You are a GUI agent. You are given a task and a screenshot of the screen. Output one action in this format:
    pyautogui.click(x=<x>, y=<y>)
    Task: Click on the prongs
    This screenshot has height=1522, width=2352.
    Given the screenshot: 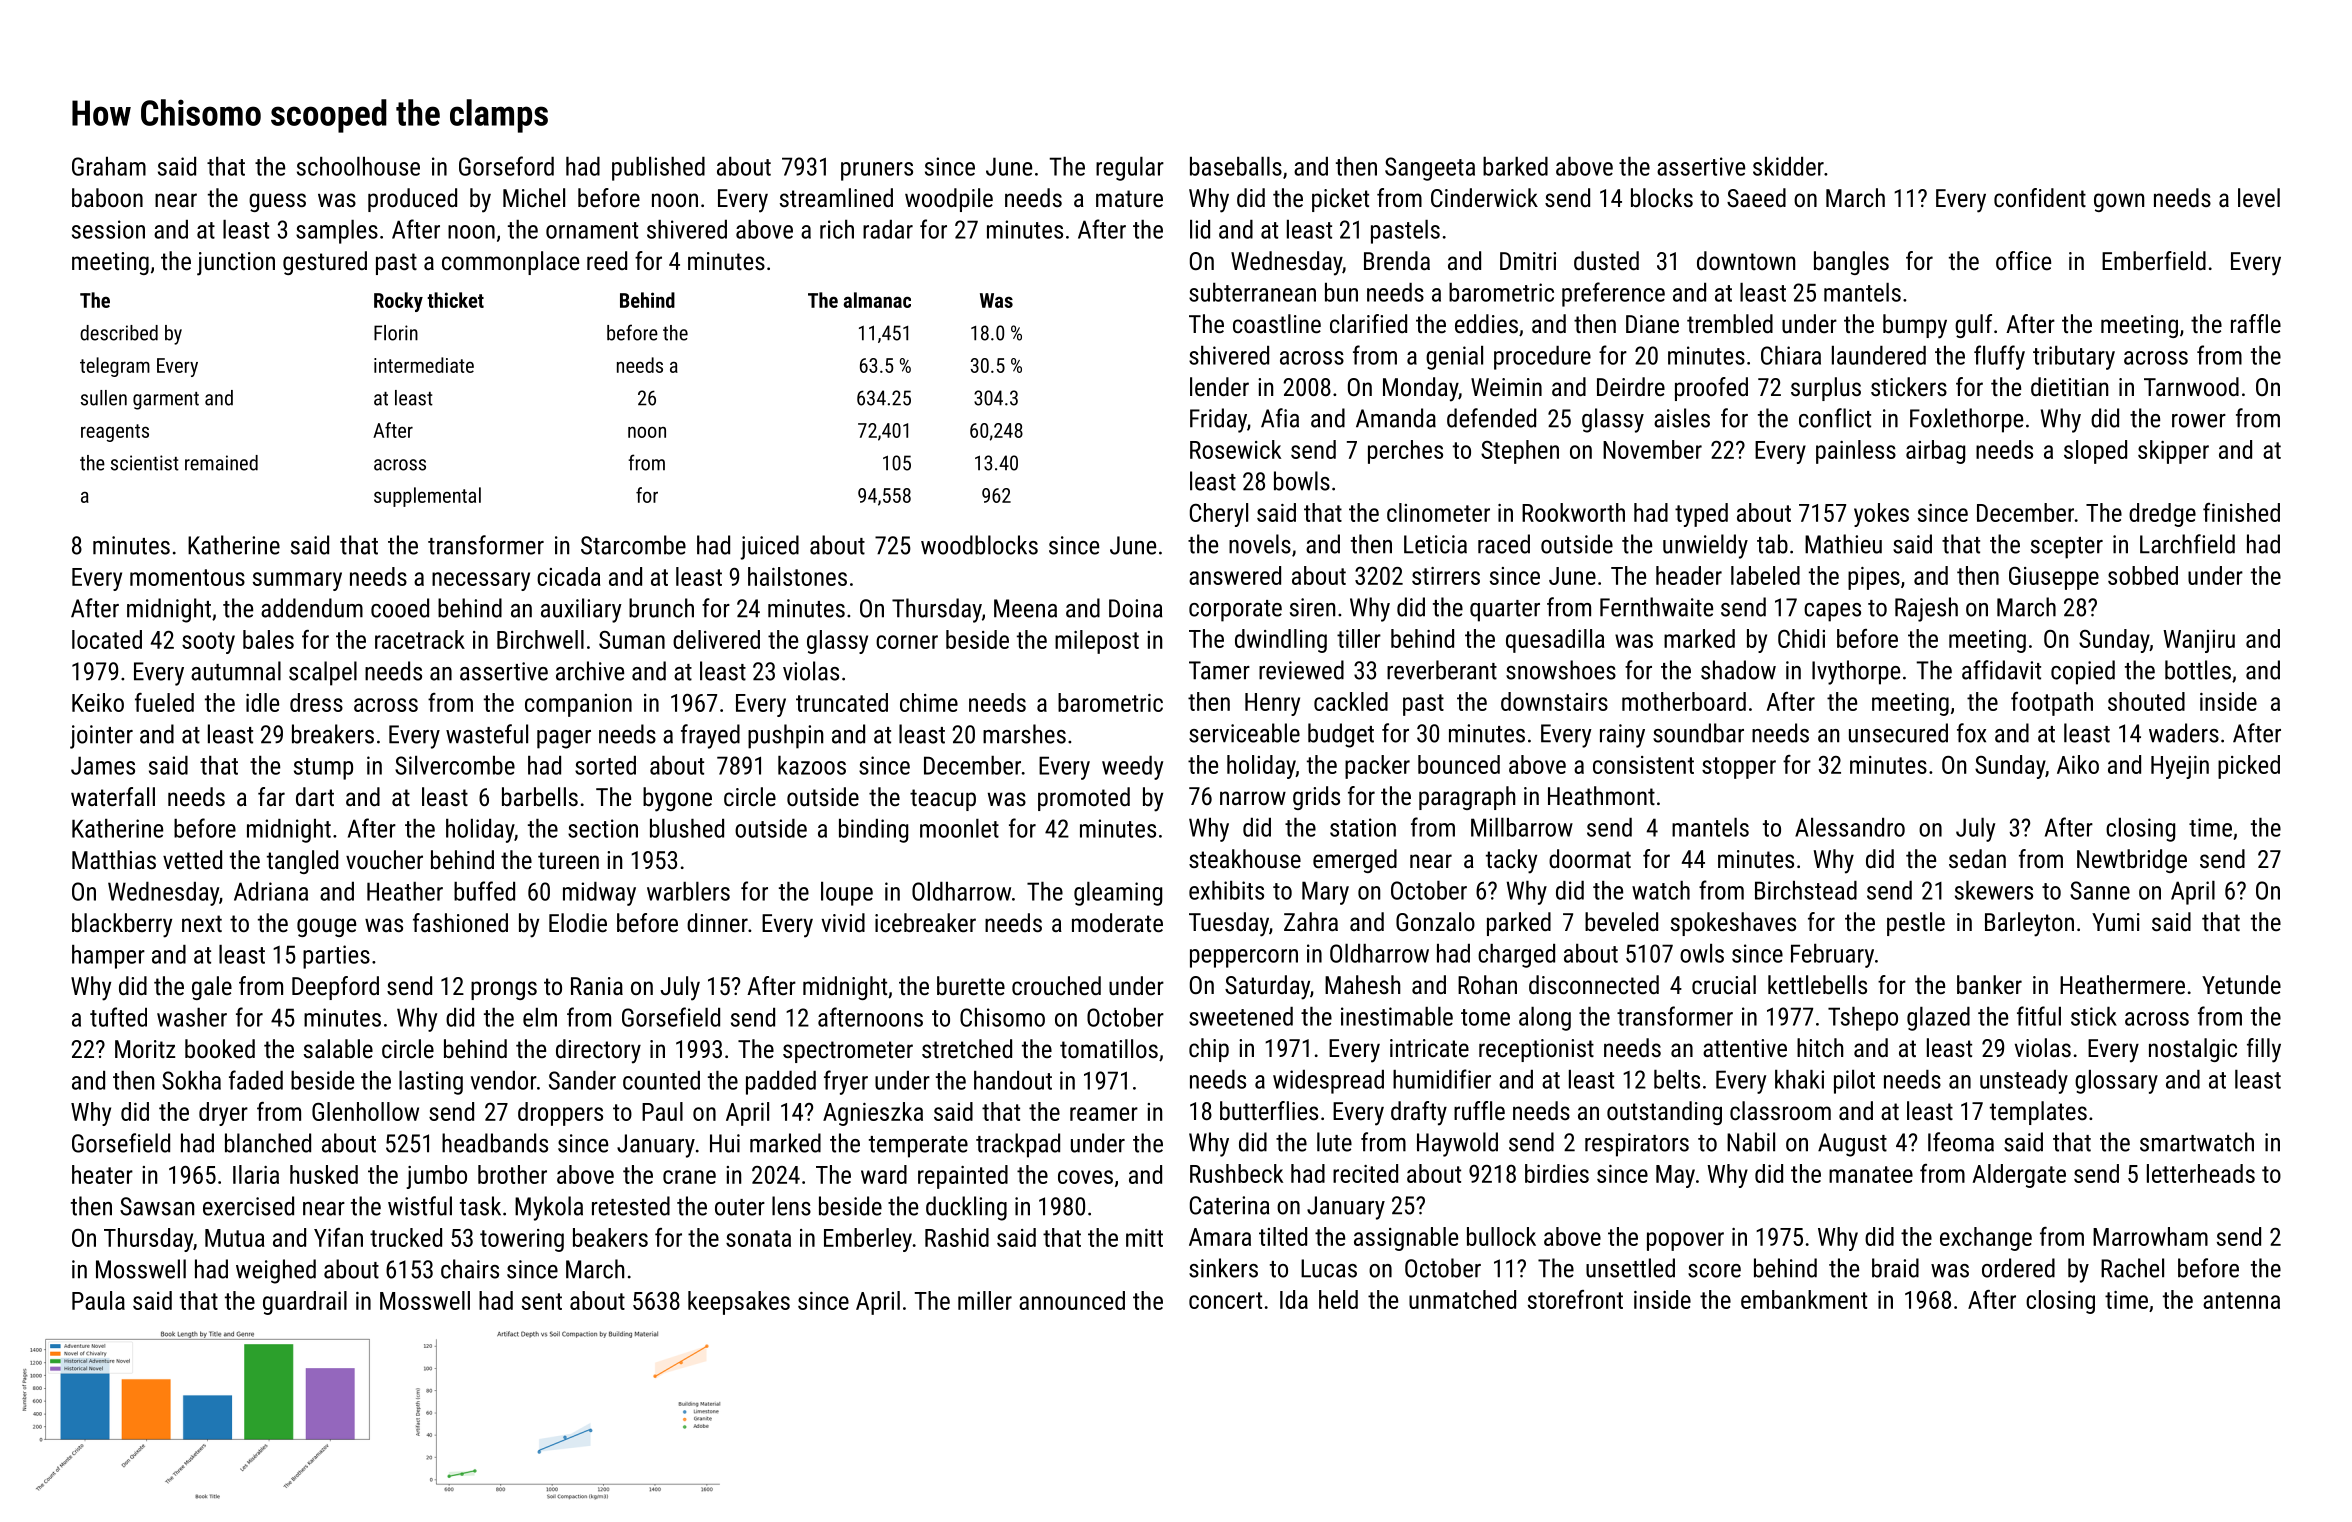 What is the action you would take?
    pyautogui.click(x=504, y=990)
